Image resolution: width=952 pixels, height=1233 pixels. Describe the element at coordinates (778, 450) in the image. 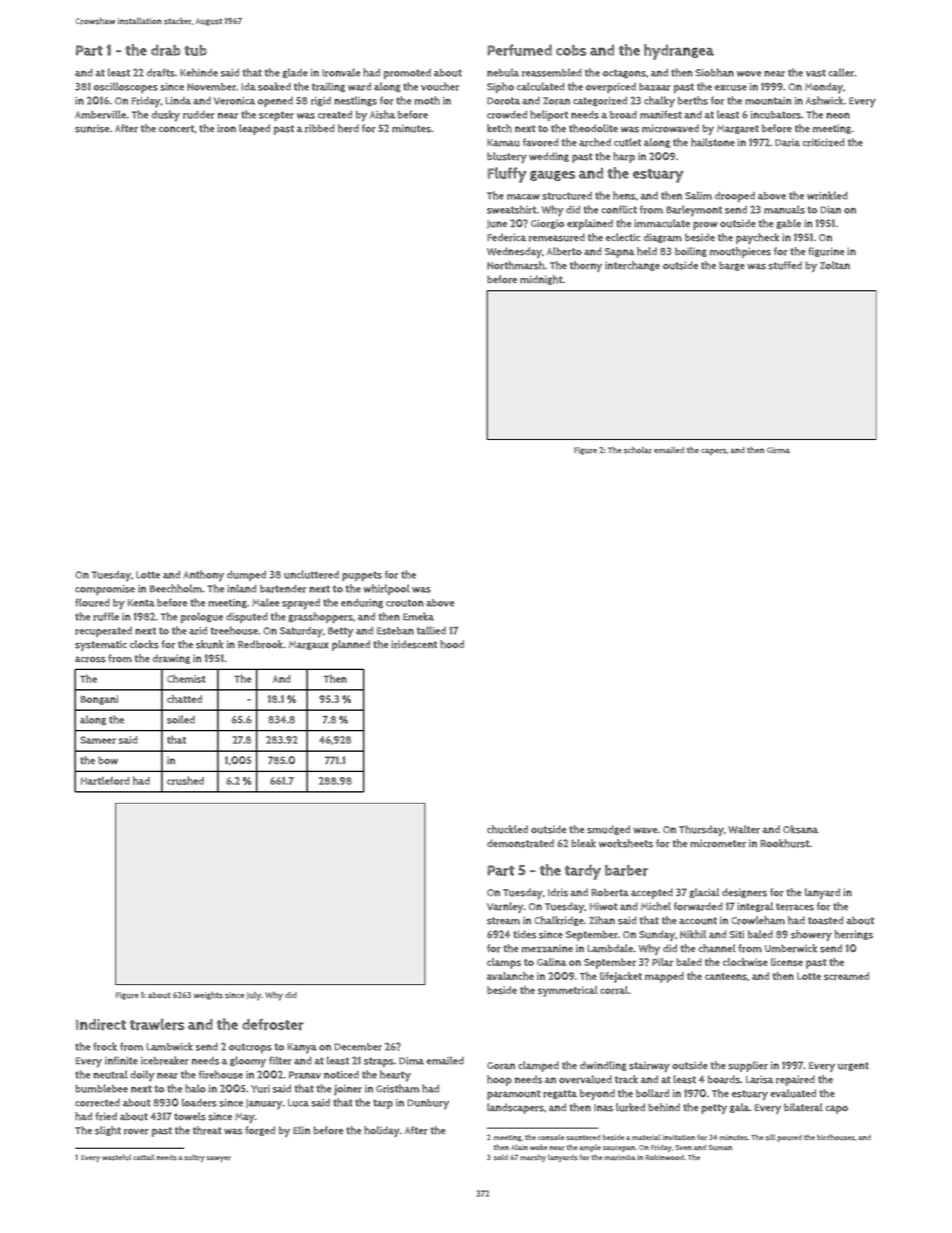

I see `Girma` at that location.
